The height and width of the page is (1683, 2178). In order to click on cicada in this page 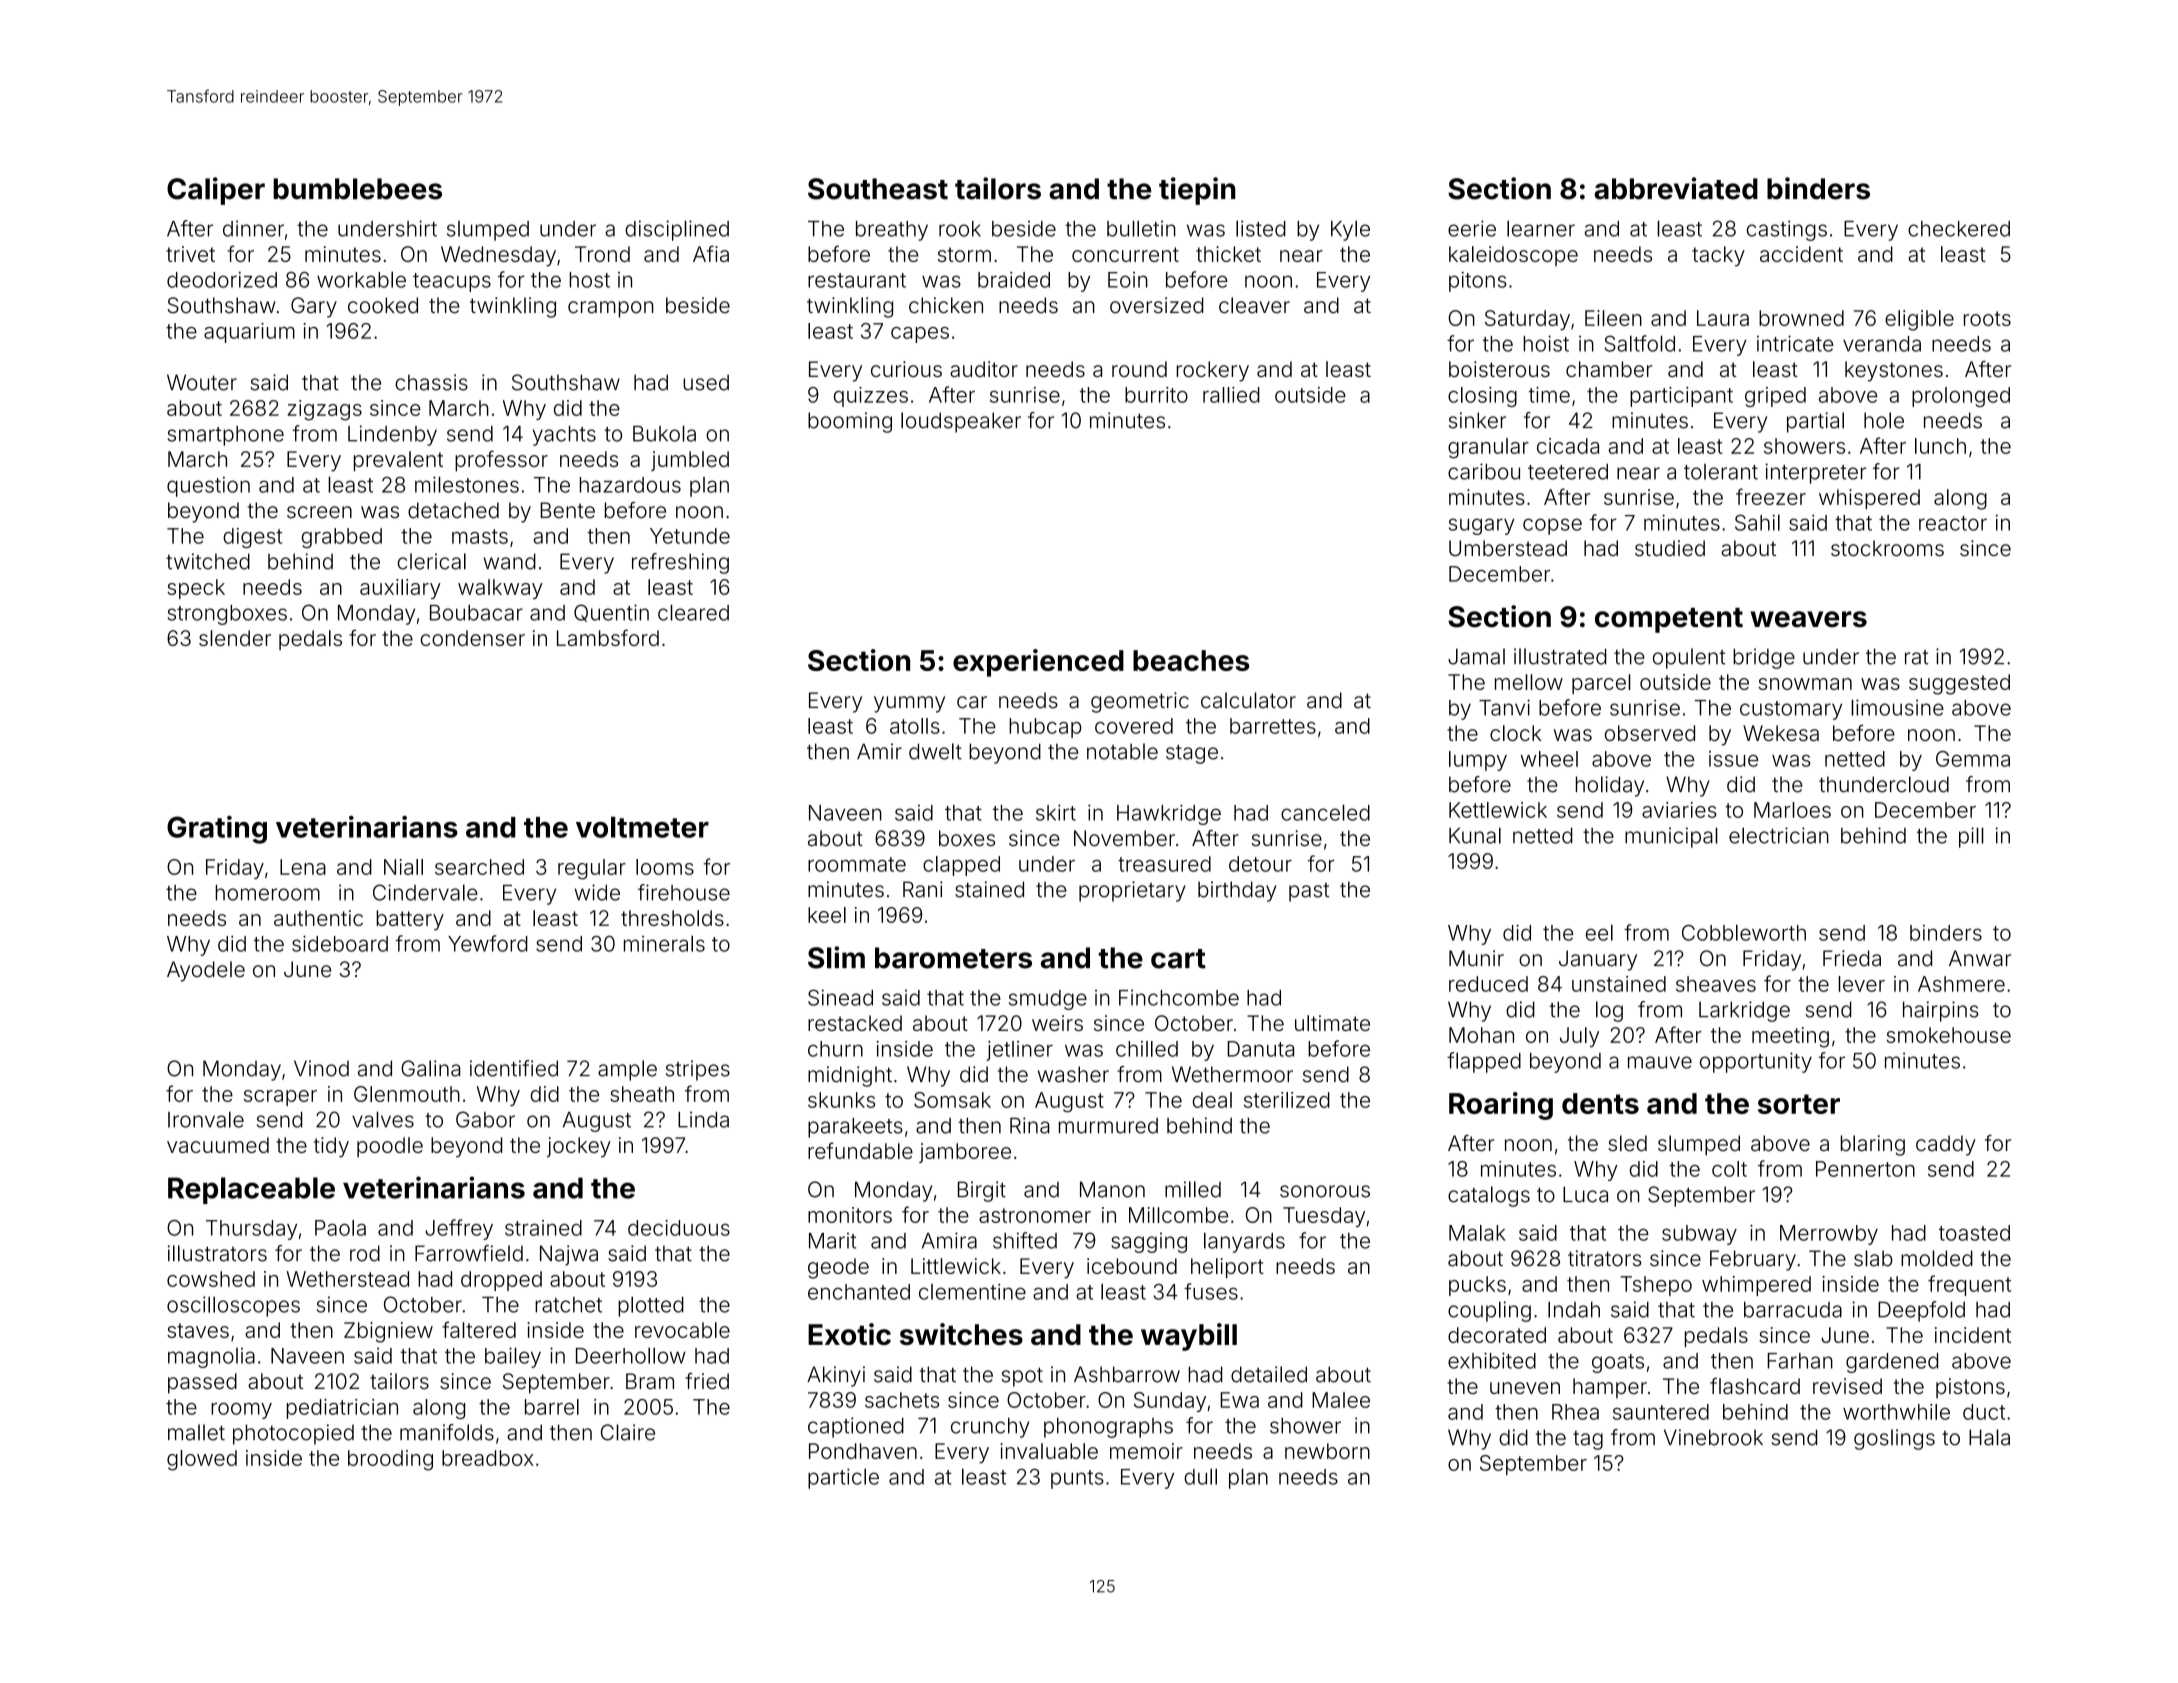, I will do `click(1568, 446)`.
